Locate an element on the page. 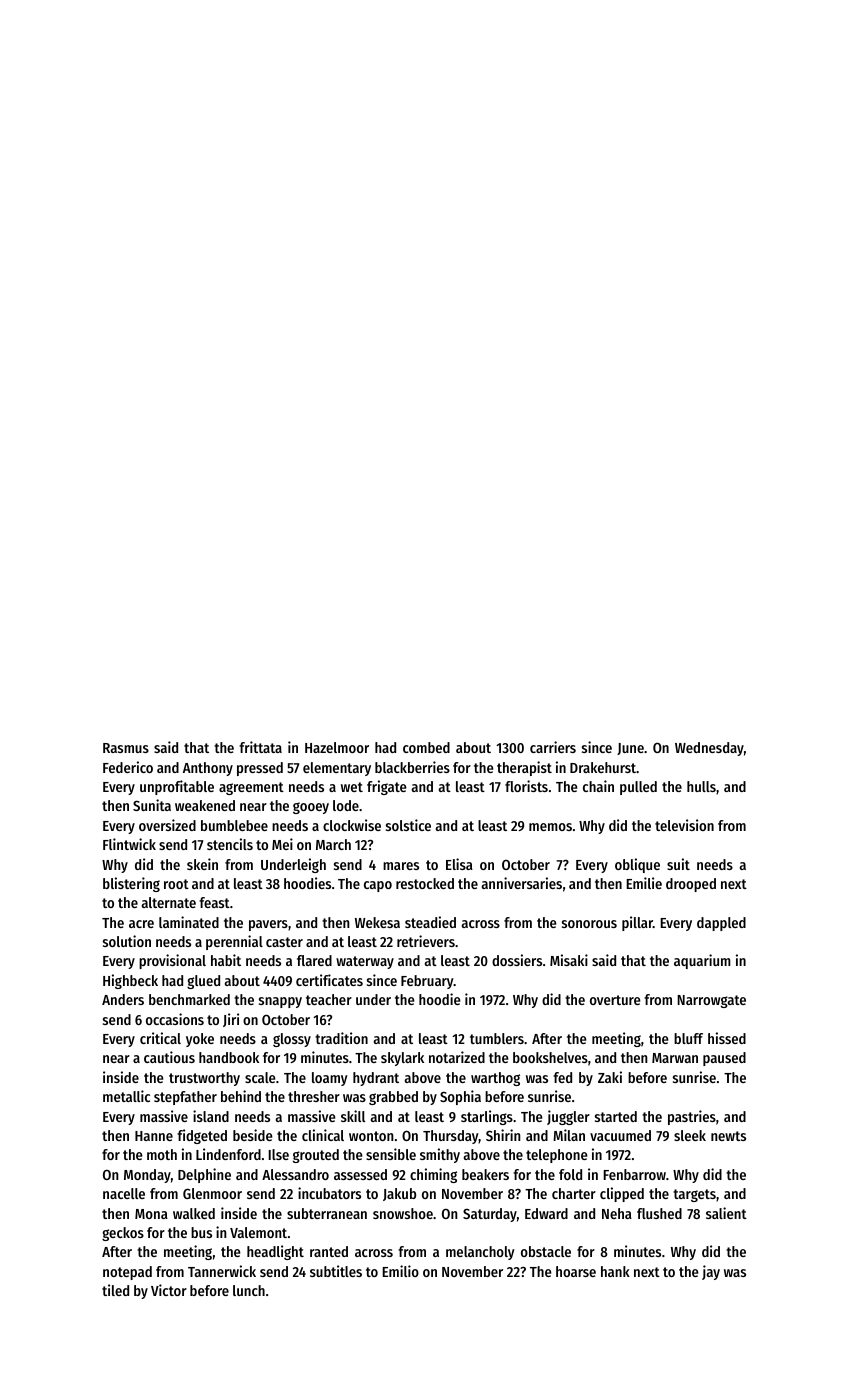 This document has width=849, height=1400. bus is located at coordinates (201, 1232).
